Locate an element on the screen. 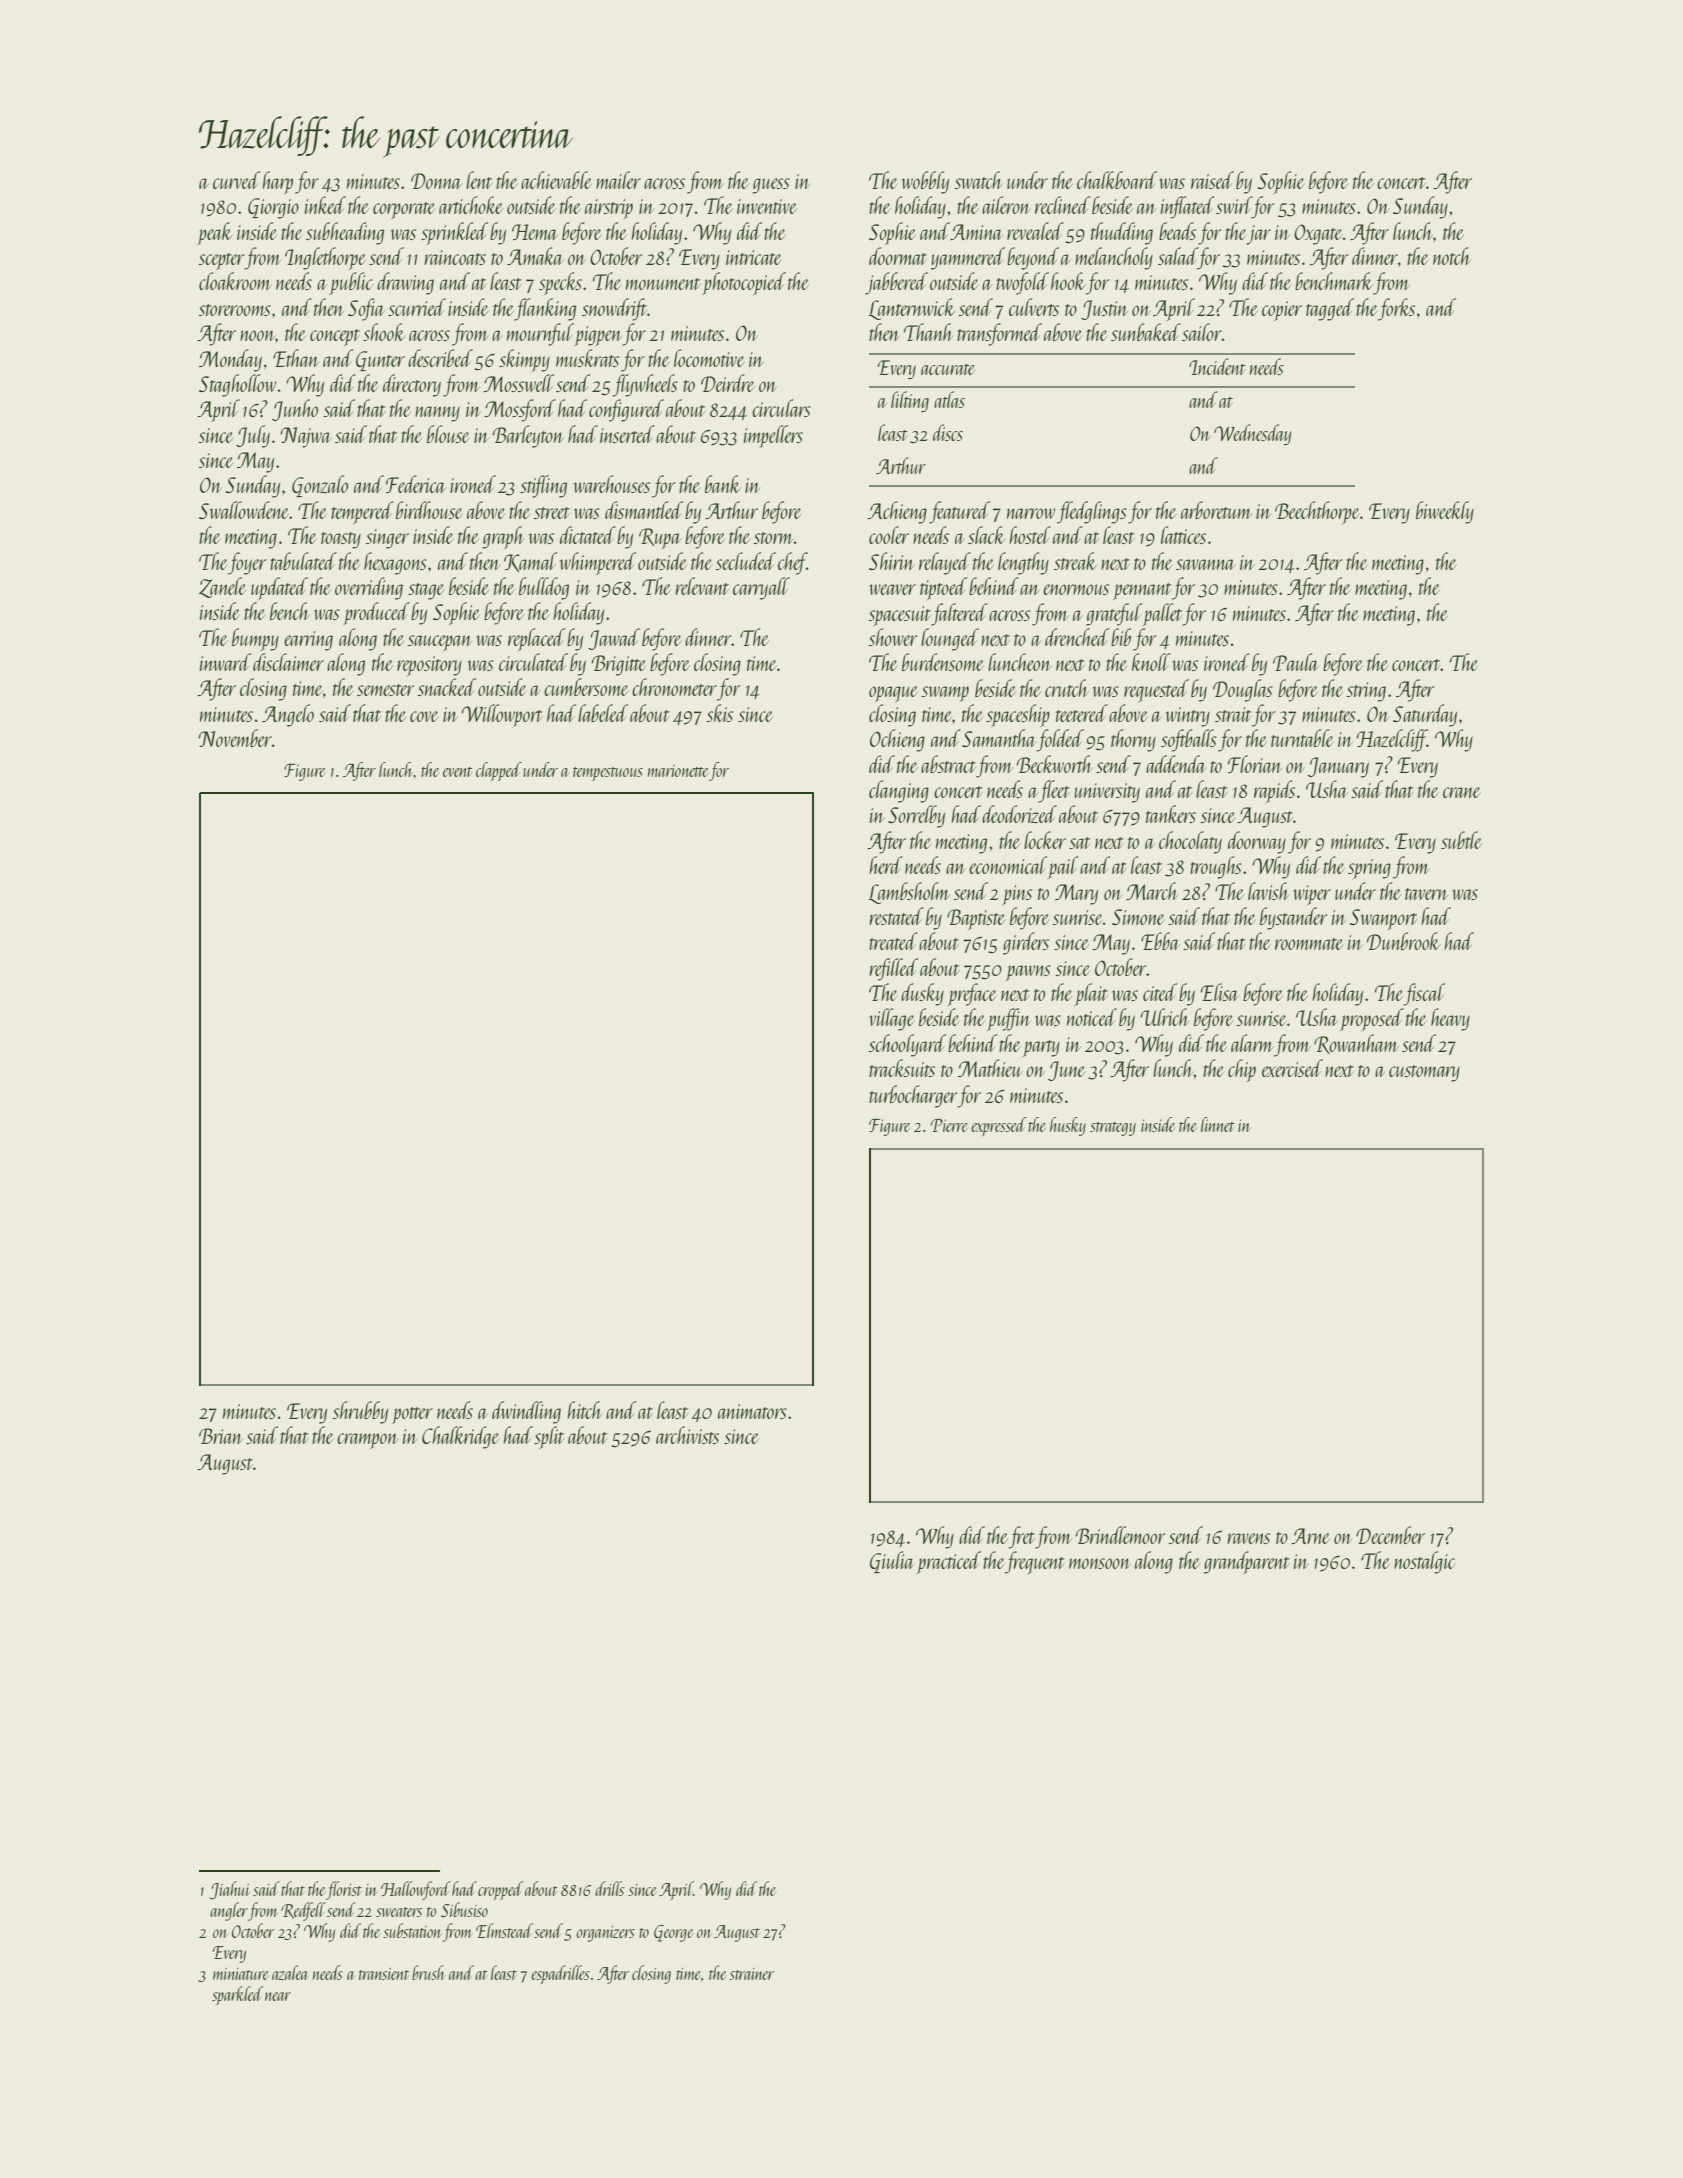 Image resolution: width=1683 pixels, height=2178 pixels. biweekly is located at coordinates (1445, 512).
